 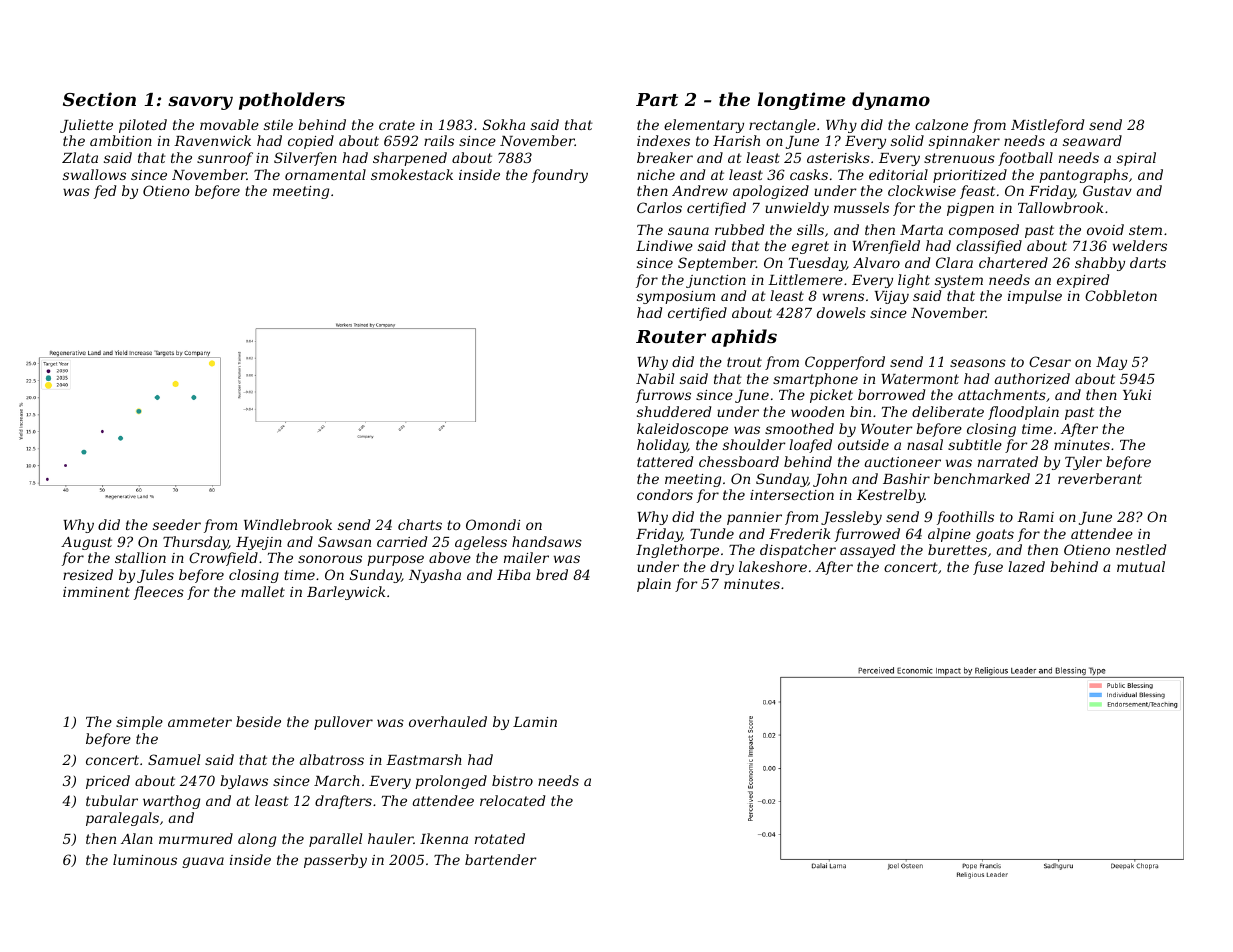 What do you see at coordinates (1137, 394) in the page?
I see `Yuki` at bounding box center [1137, 394].
